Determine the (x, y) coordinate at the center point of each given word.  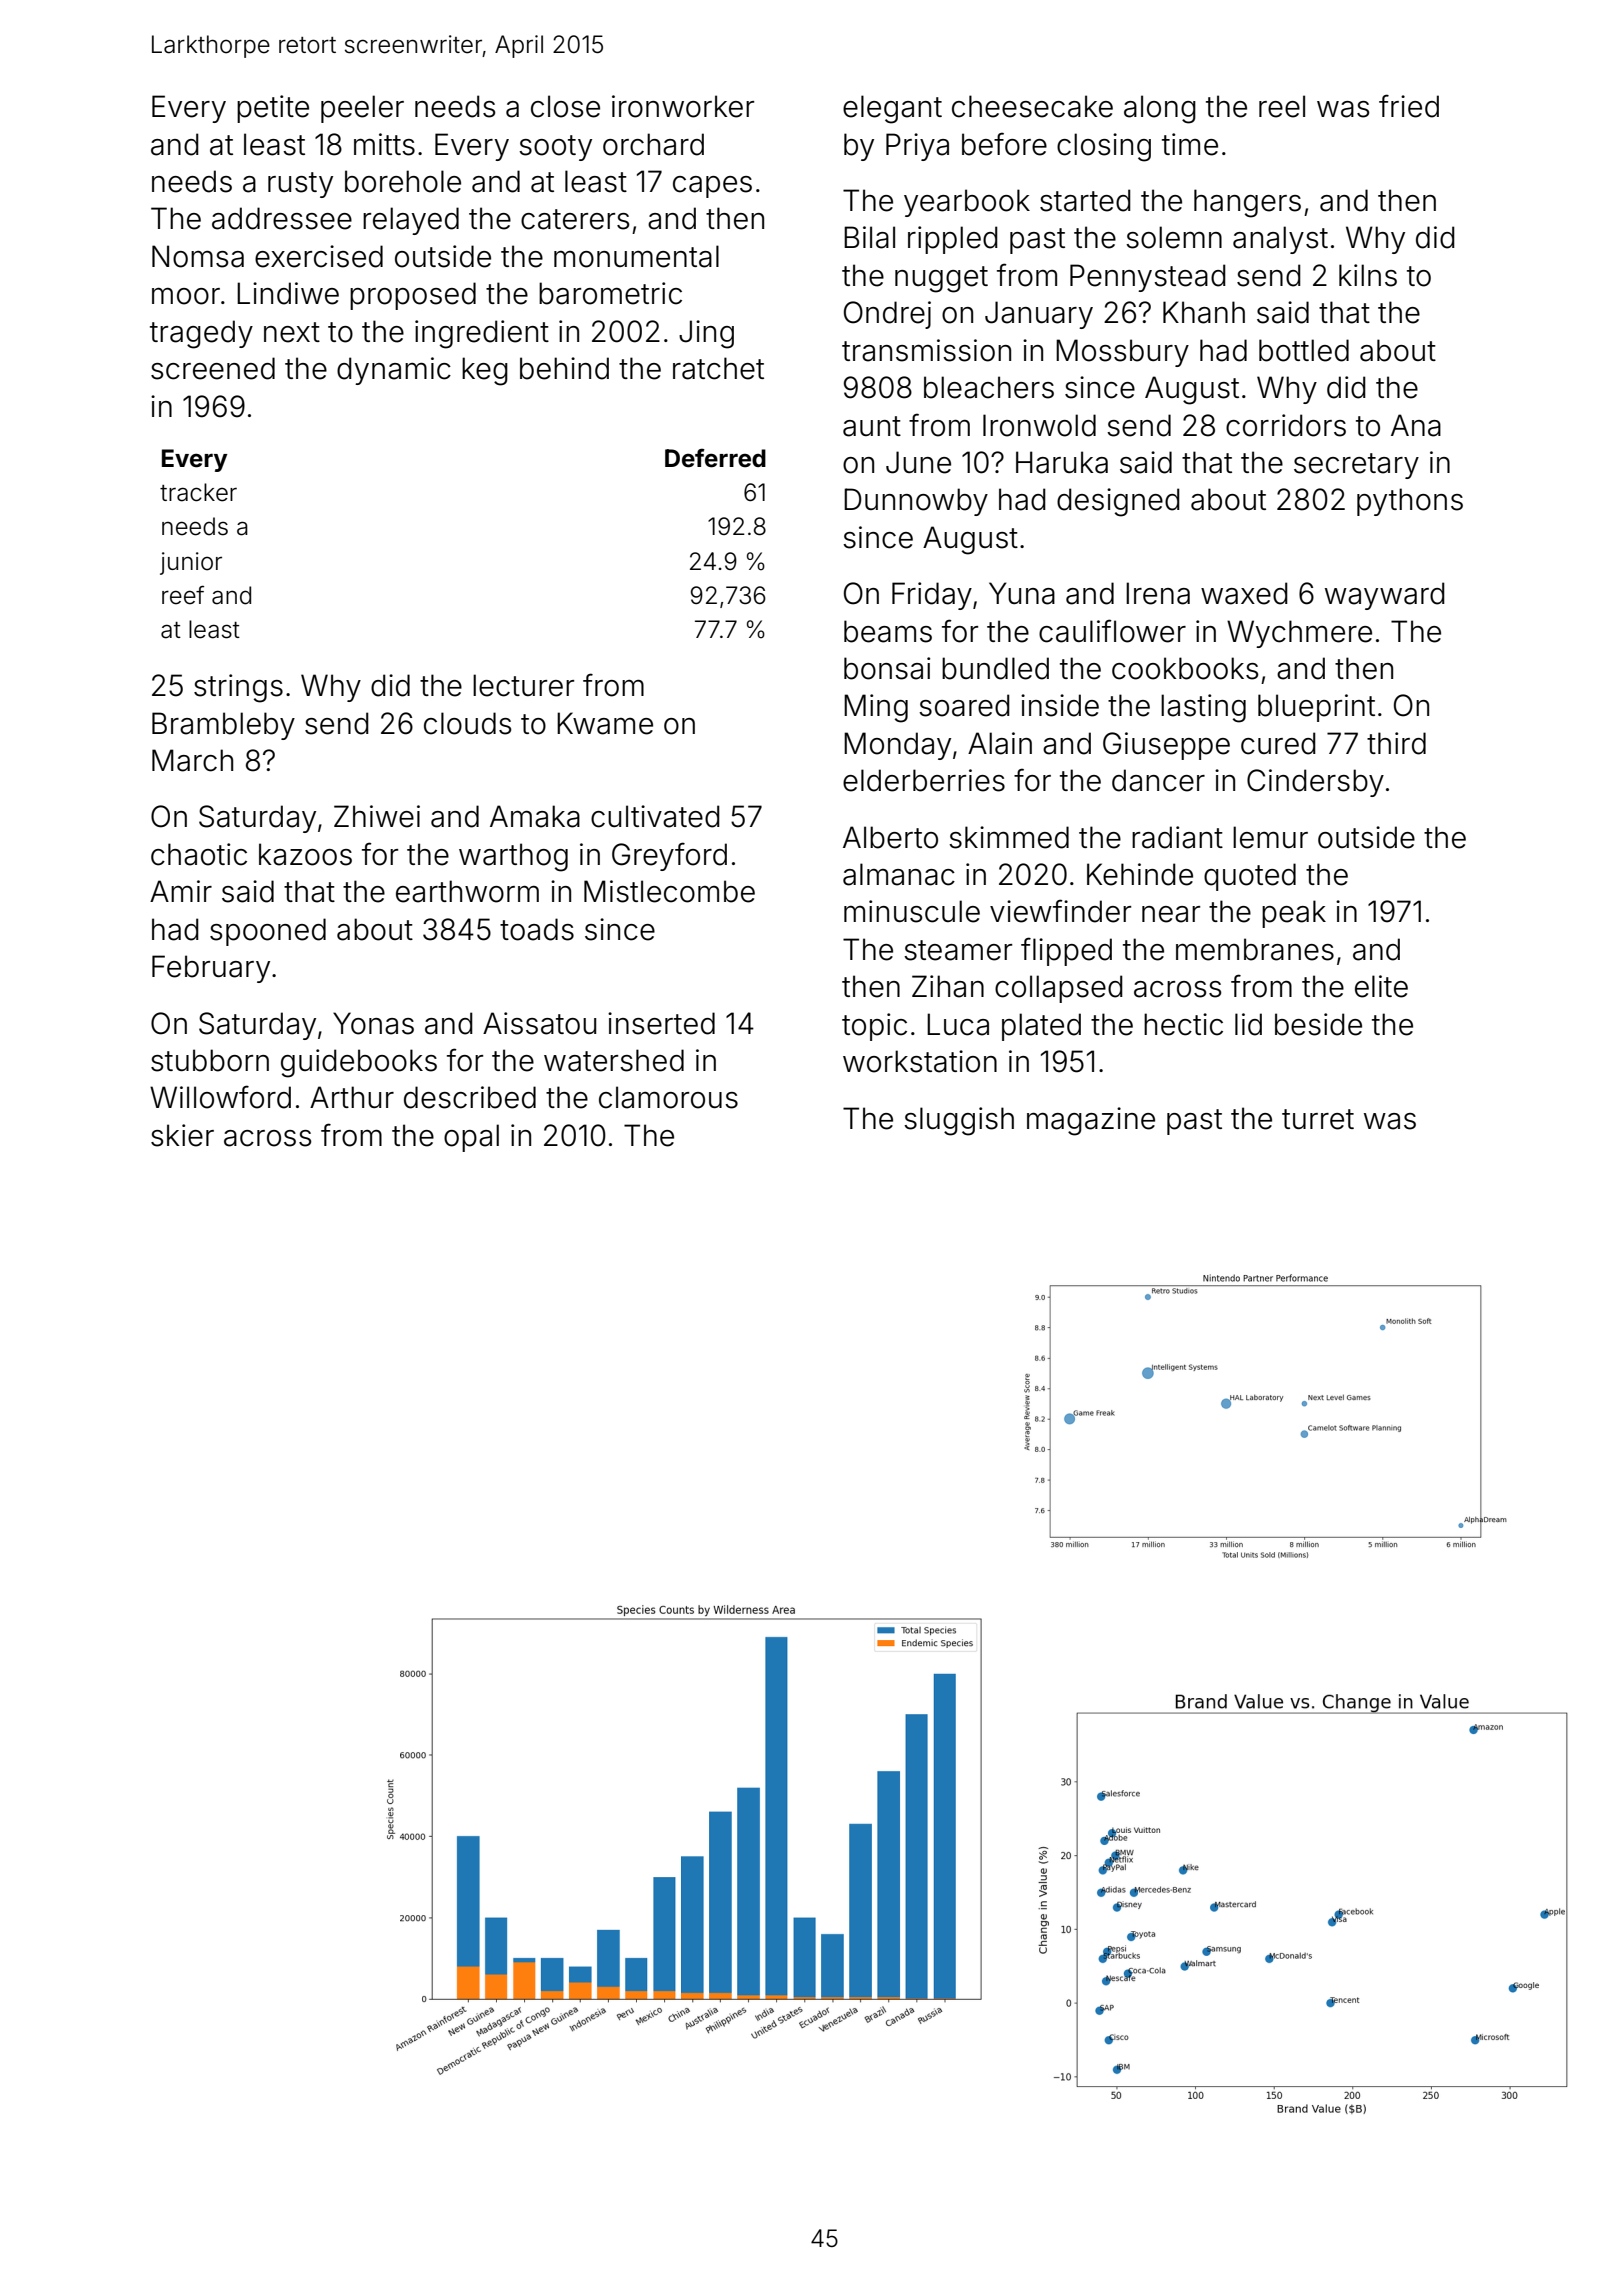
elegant (892, 109)
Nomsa (198, 256)
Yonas (373, 1023)
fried (1409, 106)
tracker (198, 492)
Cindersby (1315, 783)
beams (888, 631)
